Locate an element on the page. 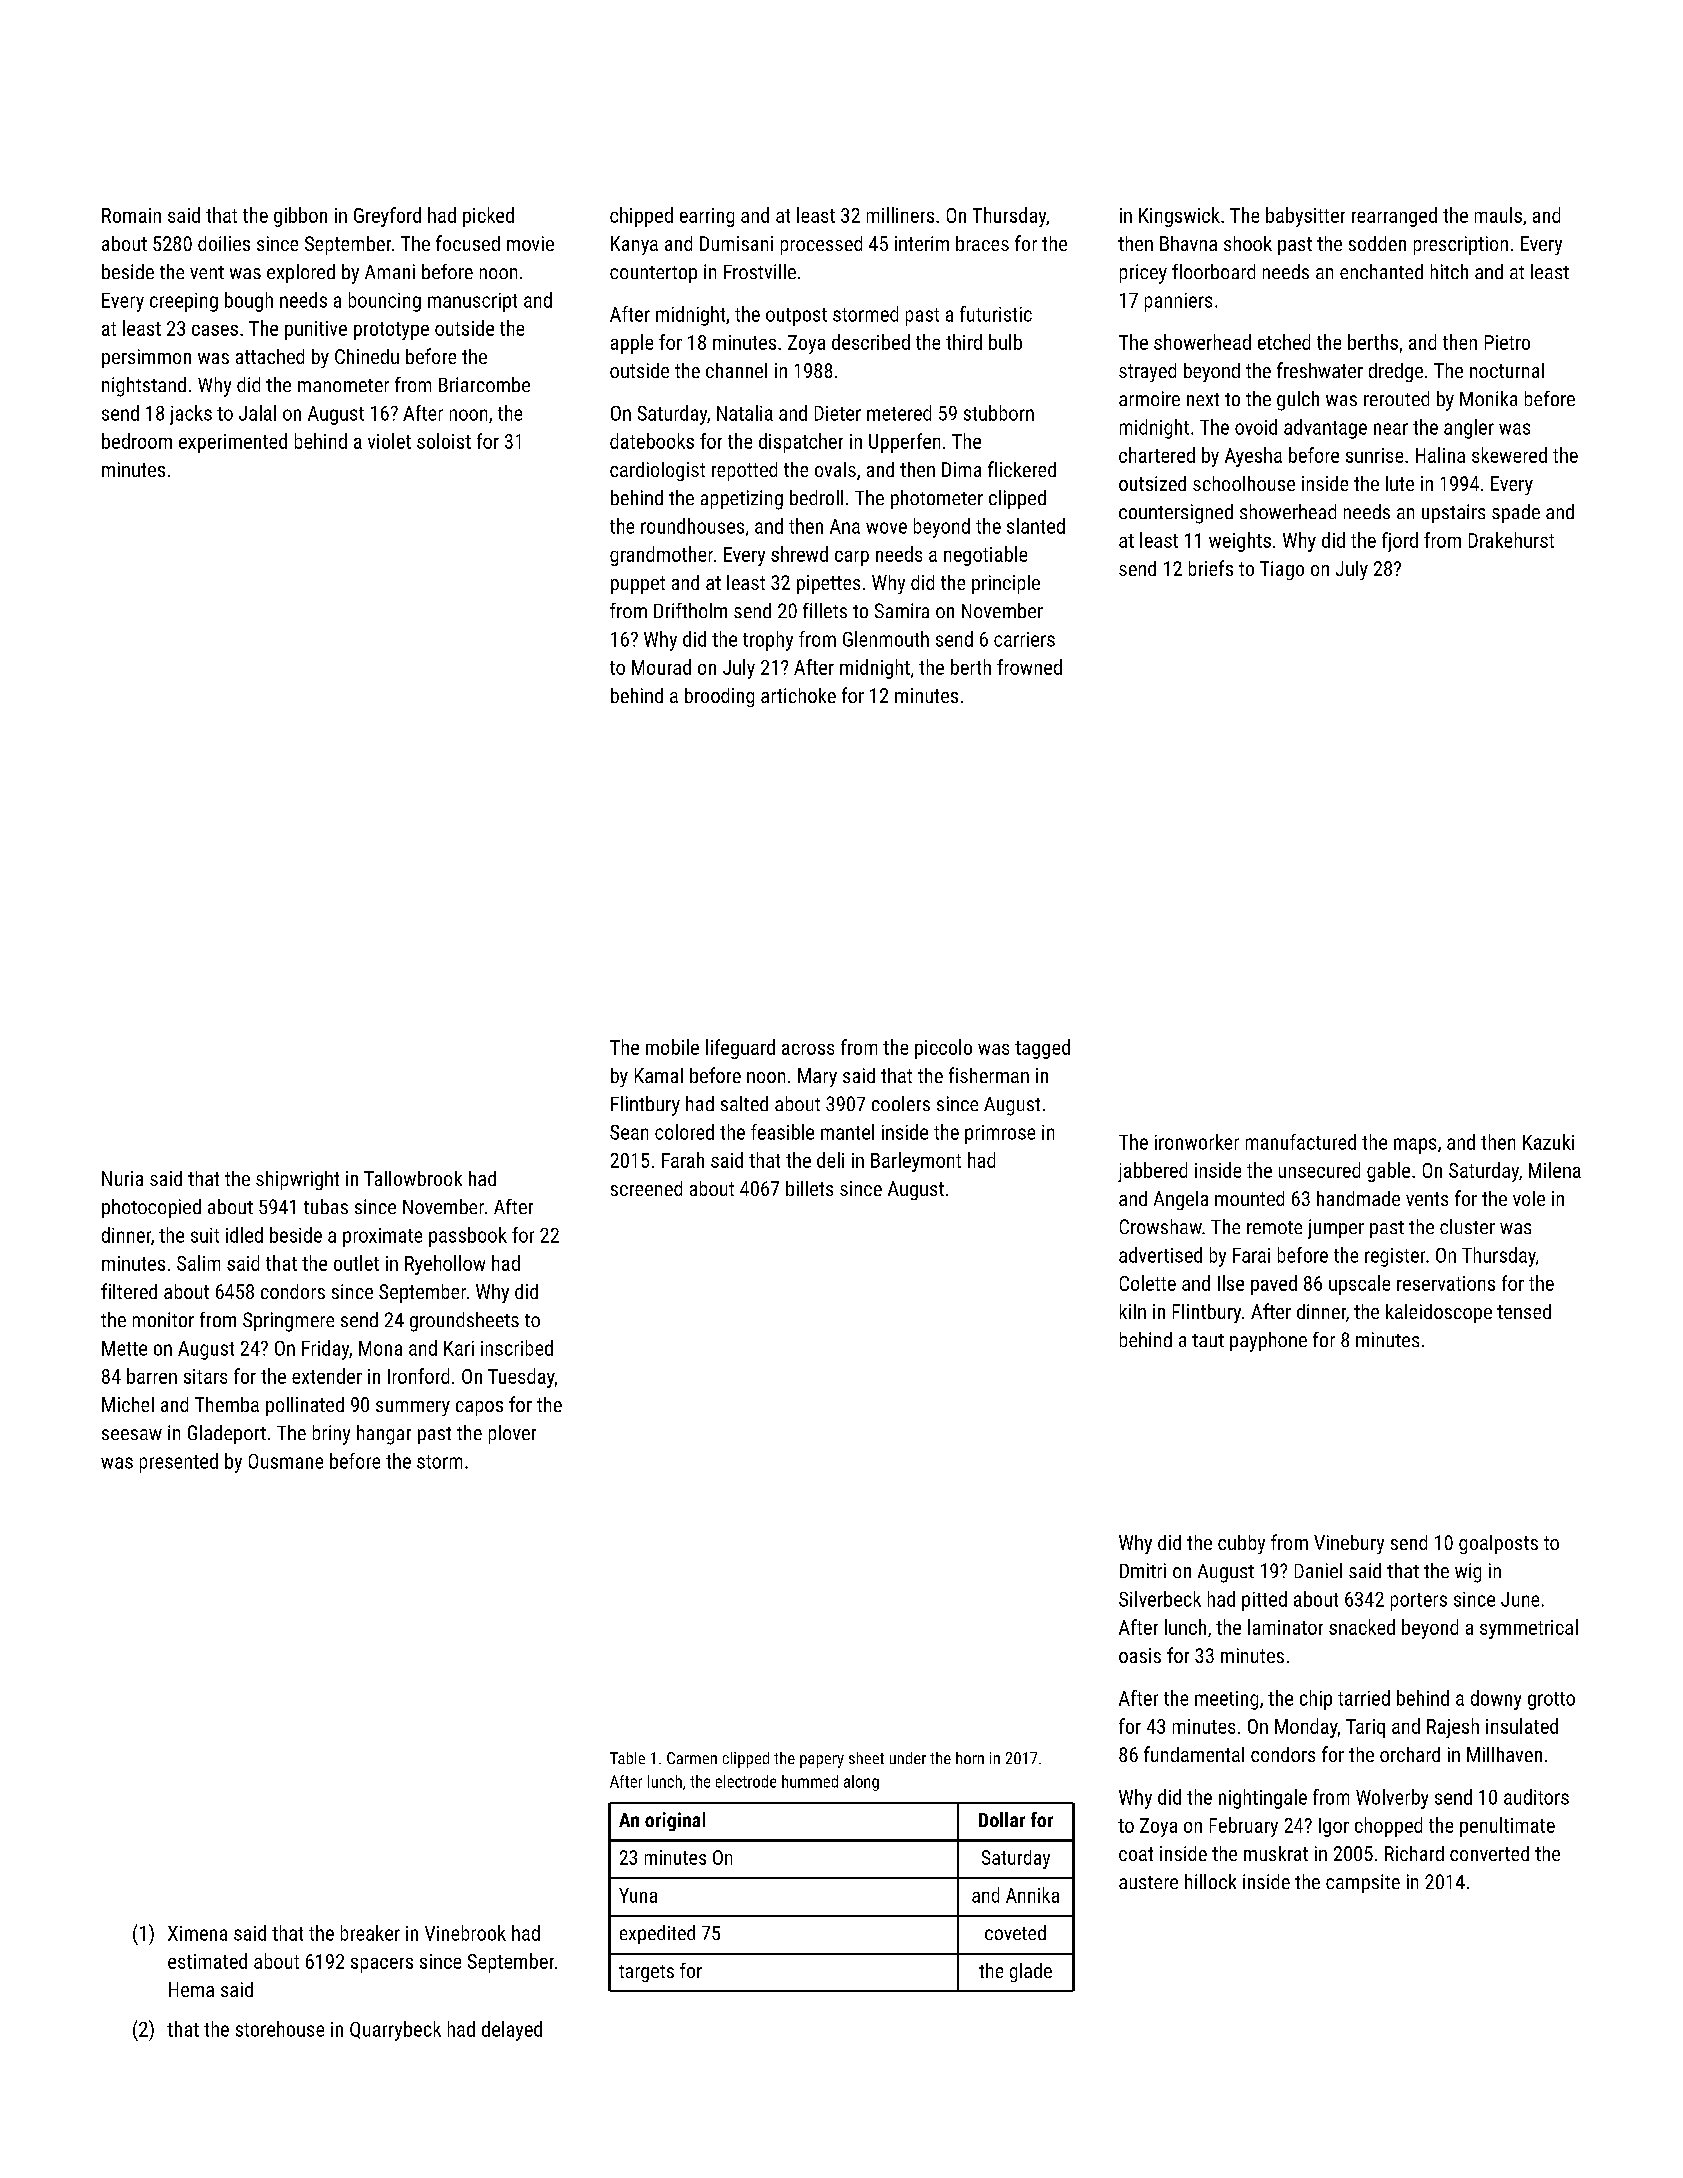 This image has height=2178, width=1683. fillets is located at coordinates (825, 610).
